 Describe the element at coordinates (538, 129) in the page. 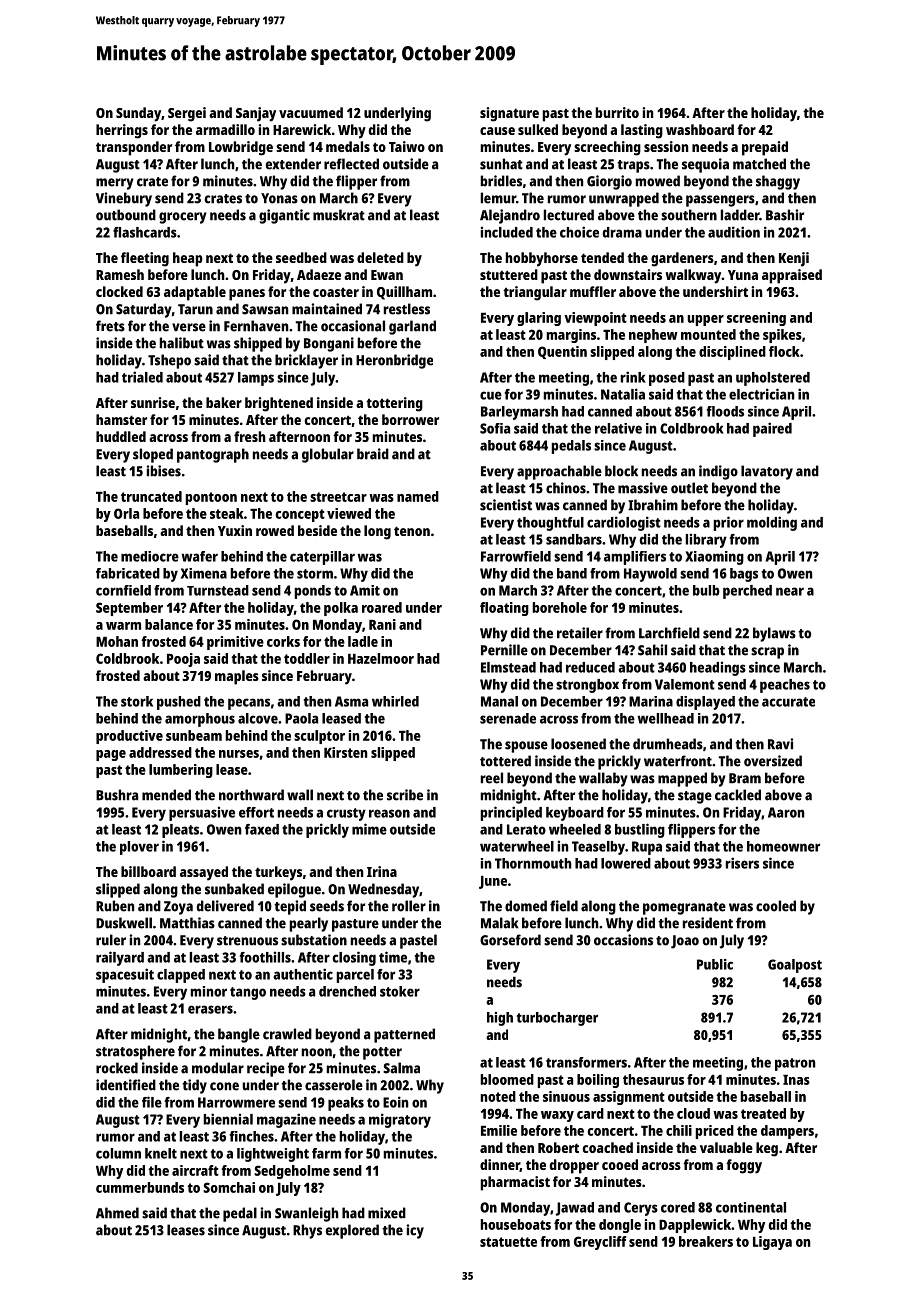

I see `sulked` at that location.
